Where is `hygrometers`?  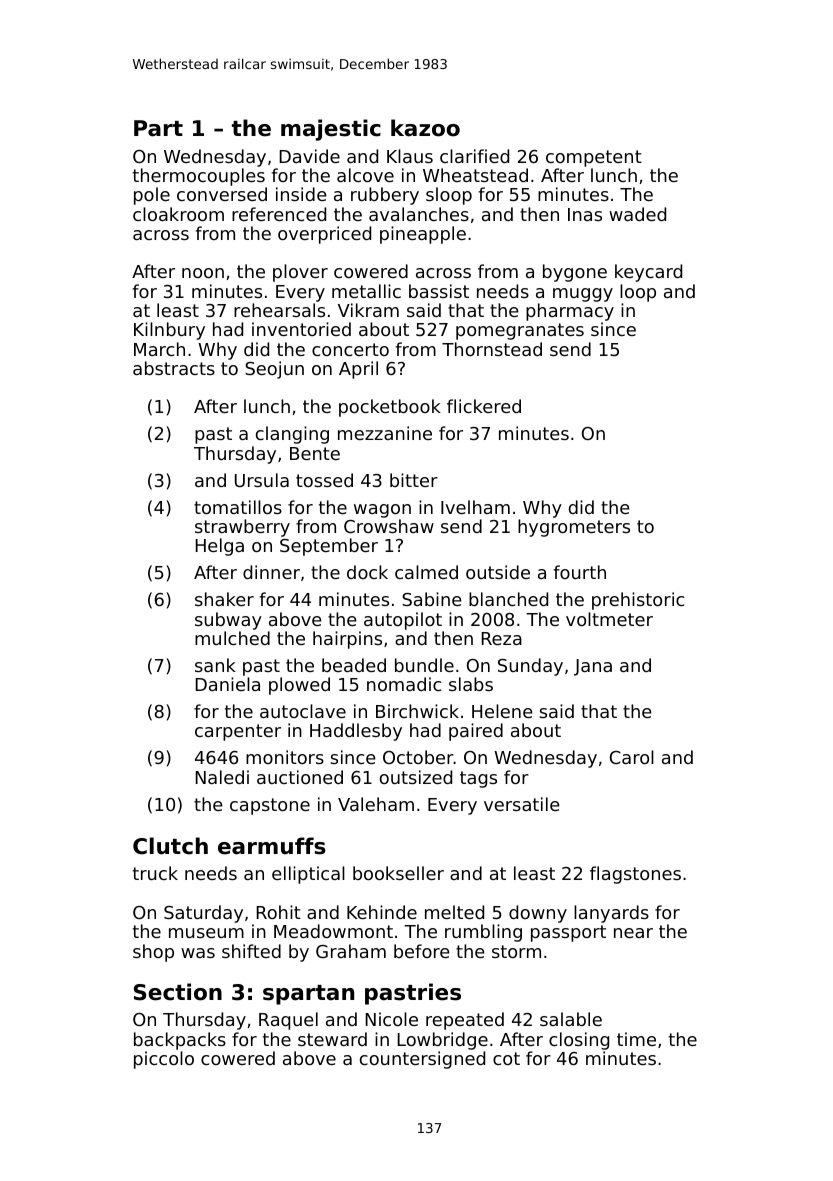 hygrometers is located at coordinates (574, 528).
